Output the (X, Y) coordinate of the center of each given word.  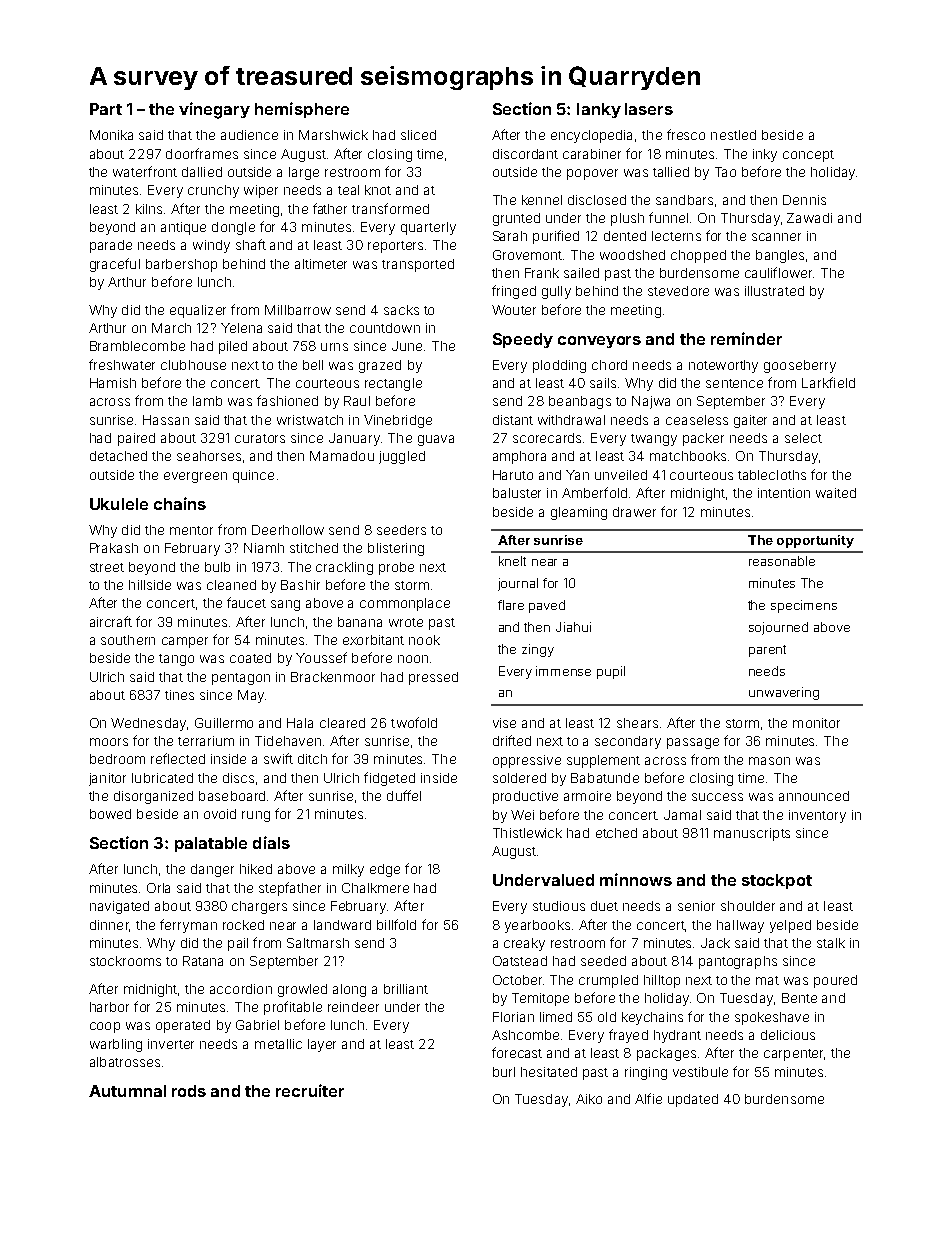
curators (260, 438)
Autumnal (127, 1091)
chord (609, 365)
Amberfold (594, 492)
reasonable (782, 561)
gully (556, 292)
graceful (115, 265)
